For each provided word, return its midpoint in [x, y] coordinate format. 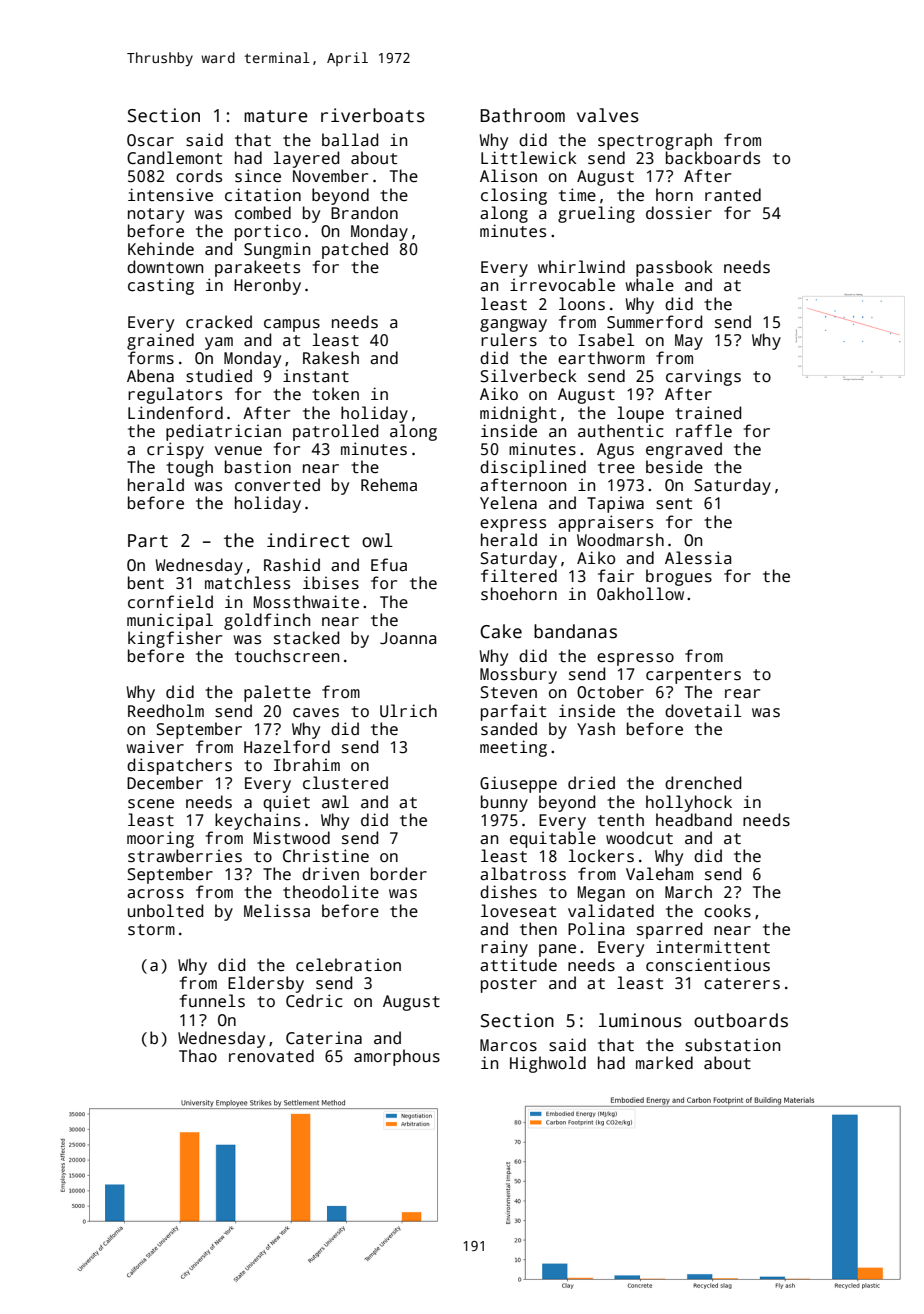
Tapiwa [615, 504]
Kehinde [161, 248]
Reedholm [166, 710]
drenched [703, 782]
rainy [504, 948]
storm [151, 930]
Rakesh [331, 358]
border [399, 873]
